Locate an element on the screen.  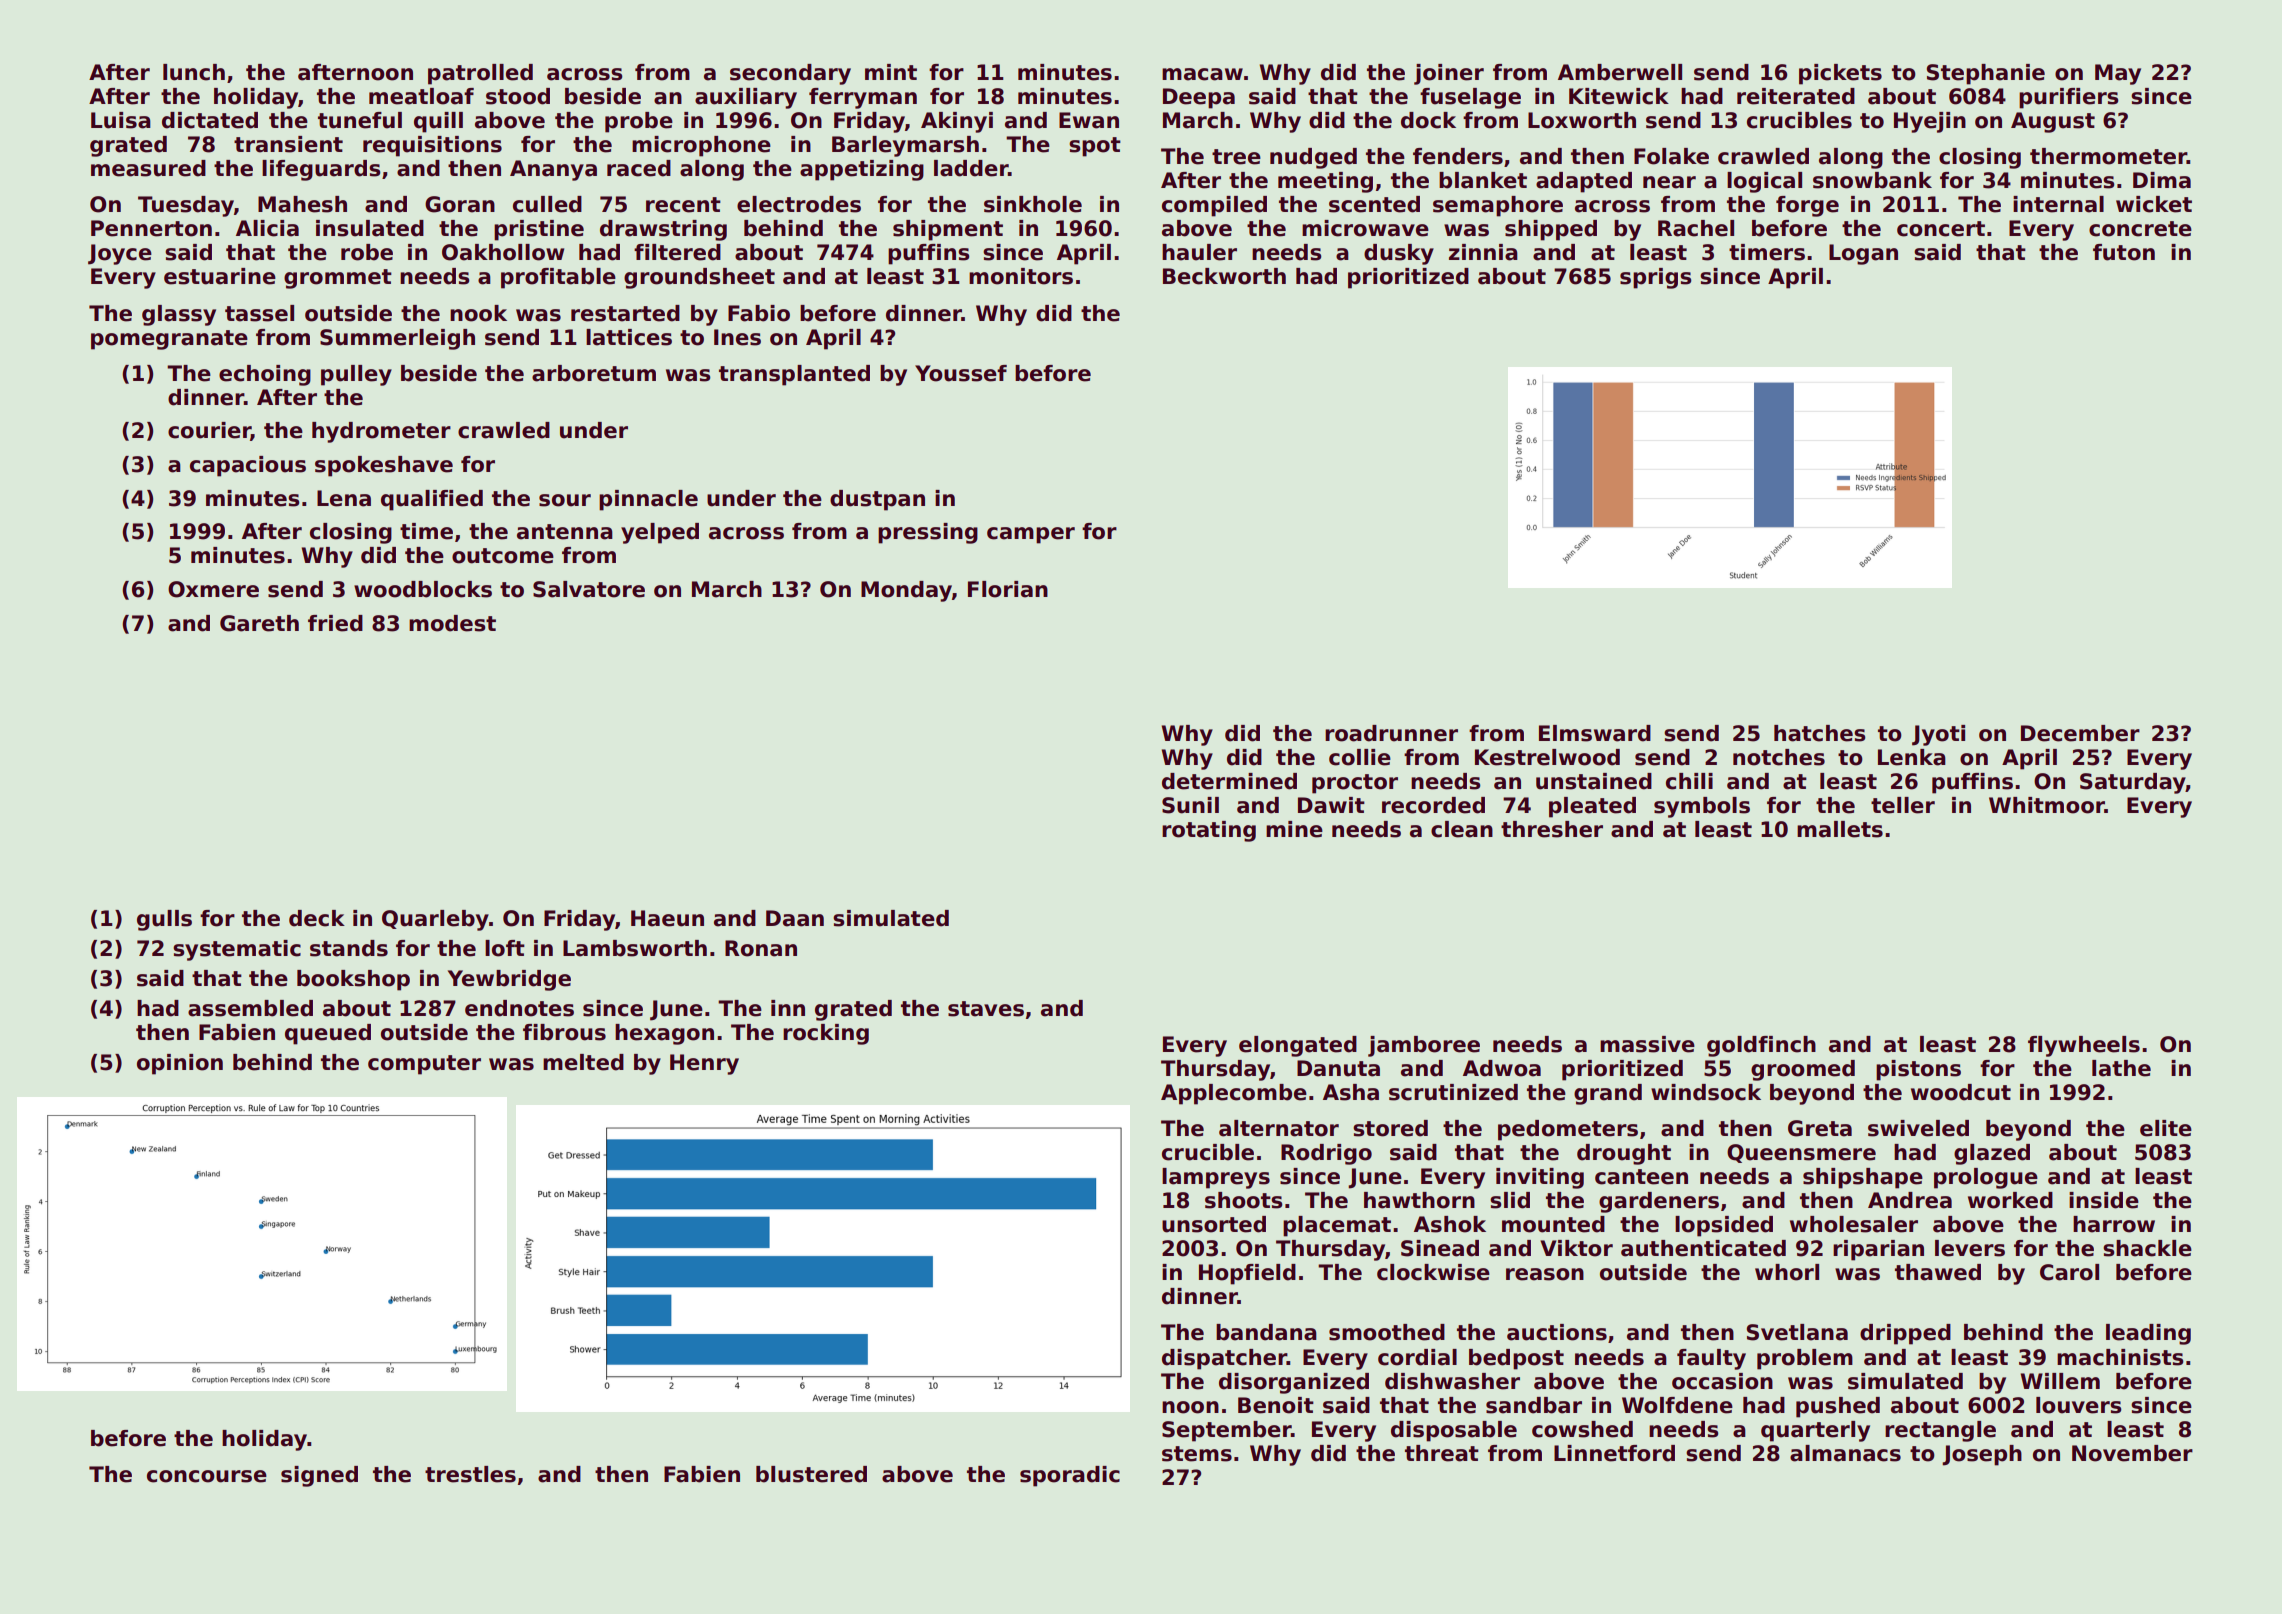
Linnetford is located at coordinates (1614, 1453).
